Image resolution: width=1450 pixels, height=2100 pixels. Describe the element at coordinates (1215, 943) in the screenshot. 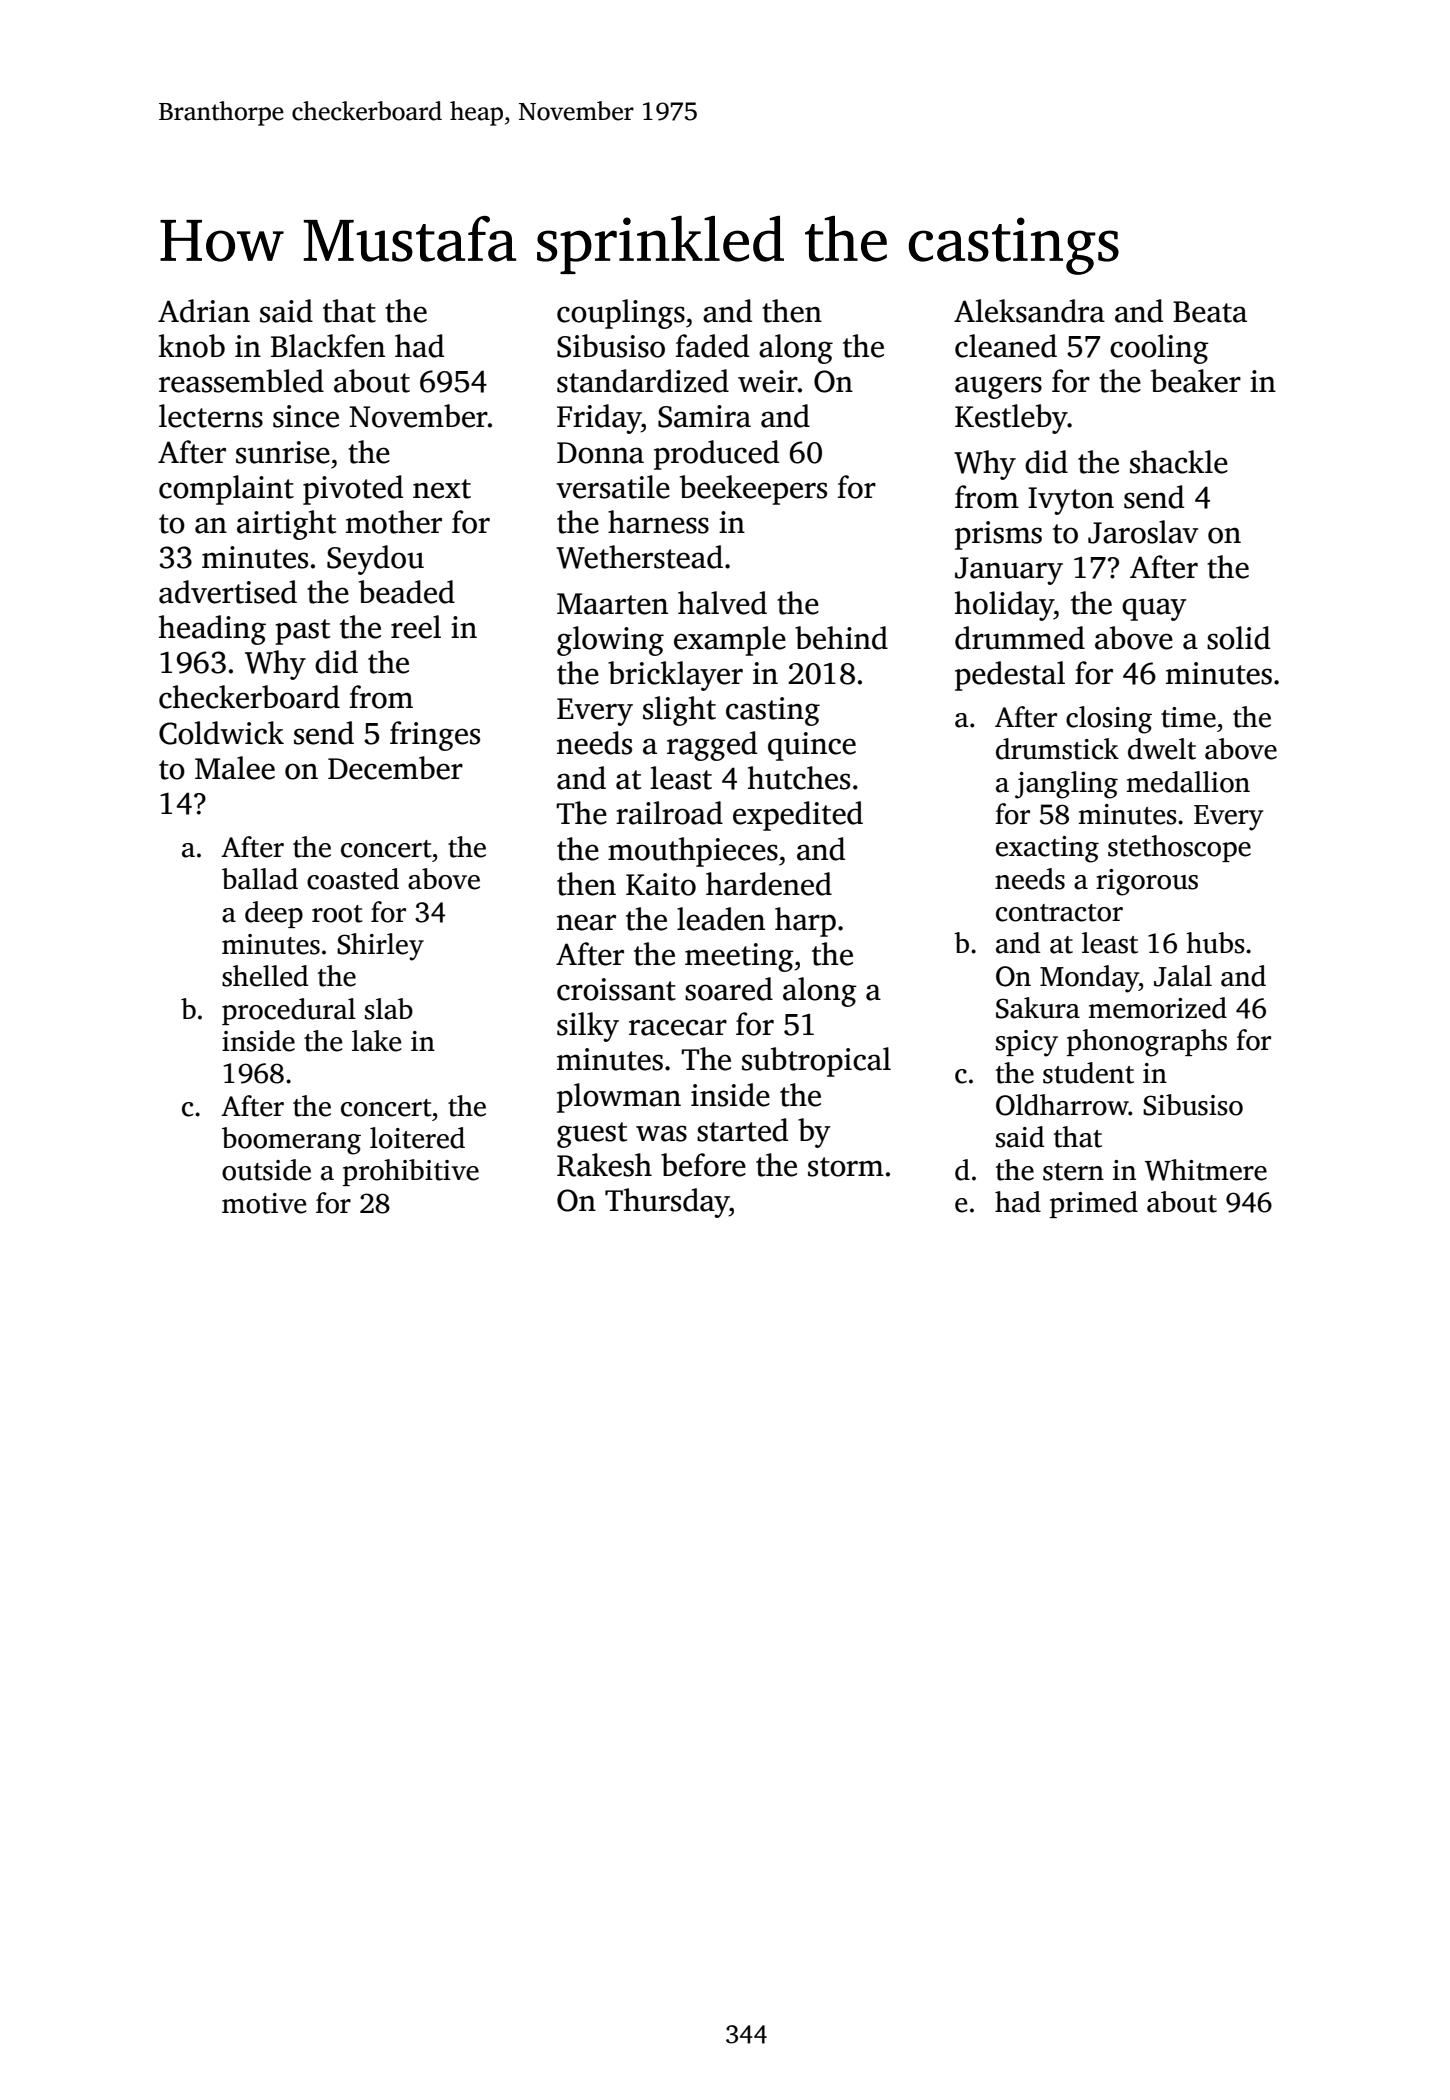

I see `hubs` at that location.
